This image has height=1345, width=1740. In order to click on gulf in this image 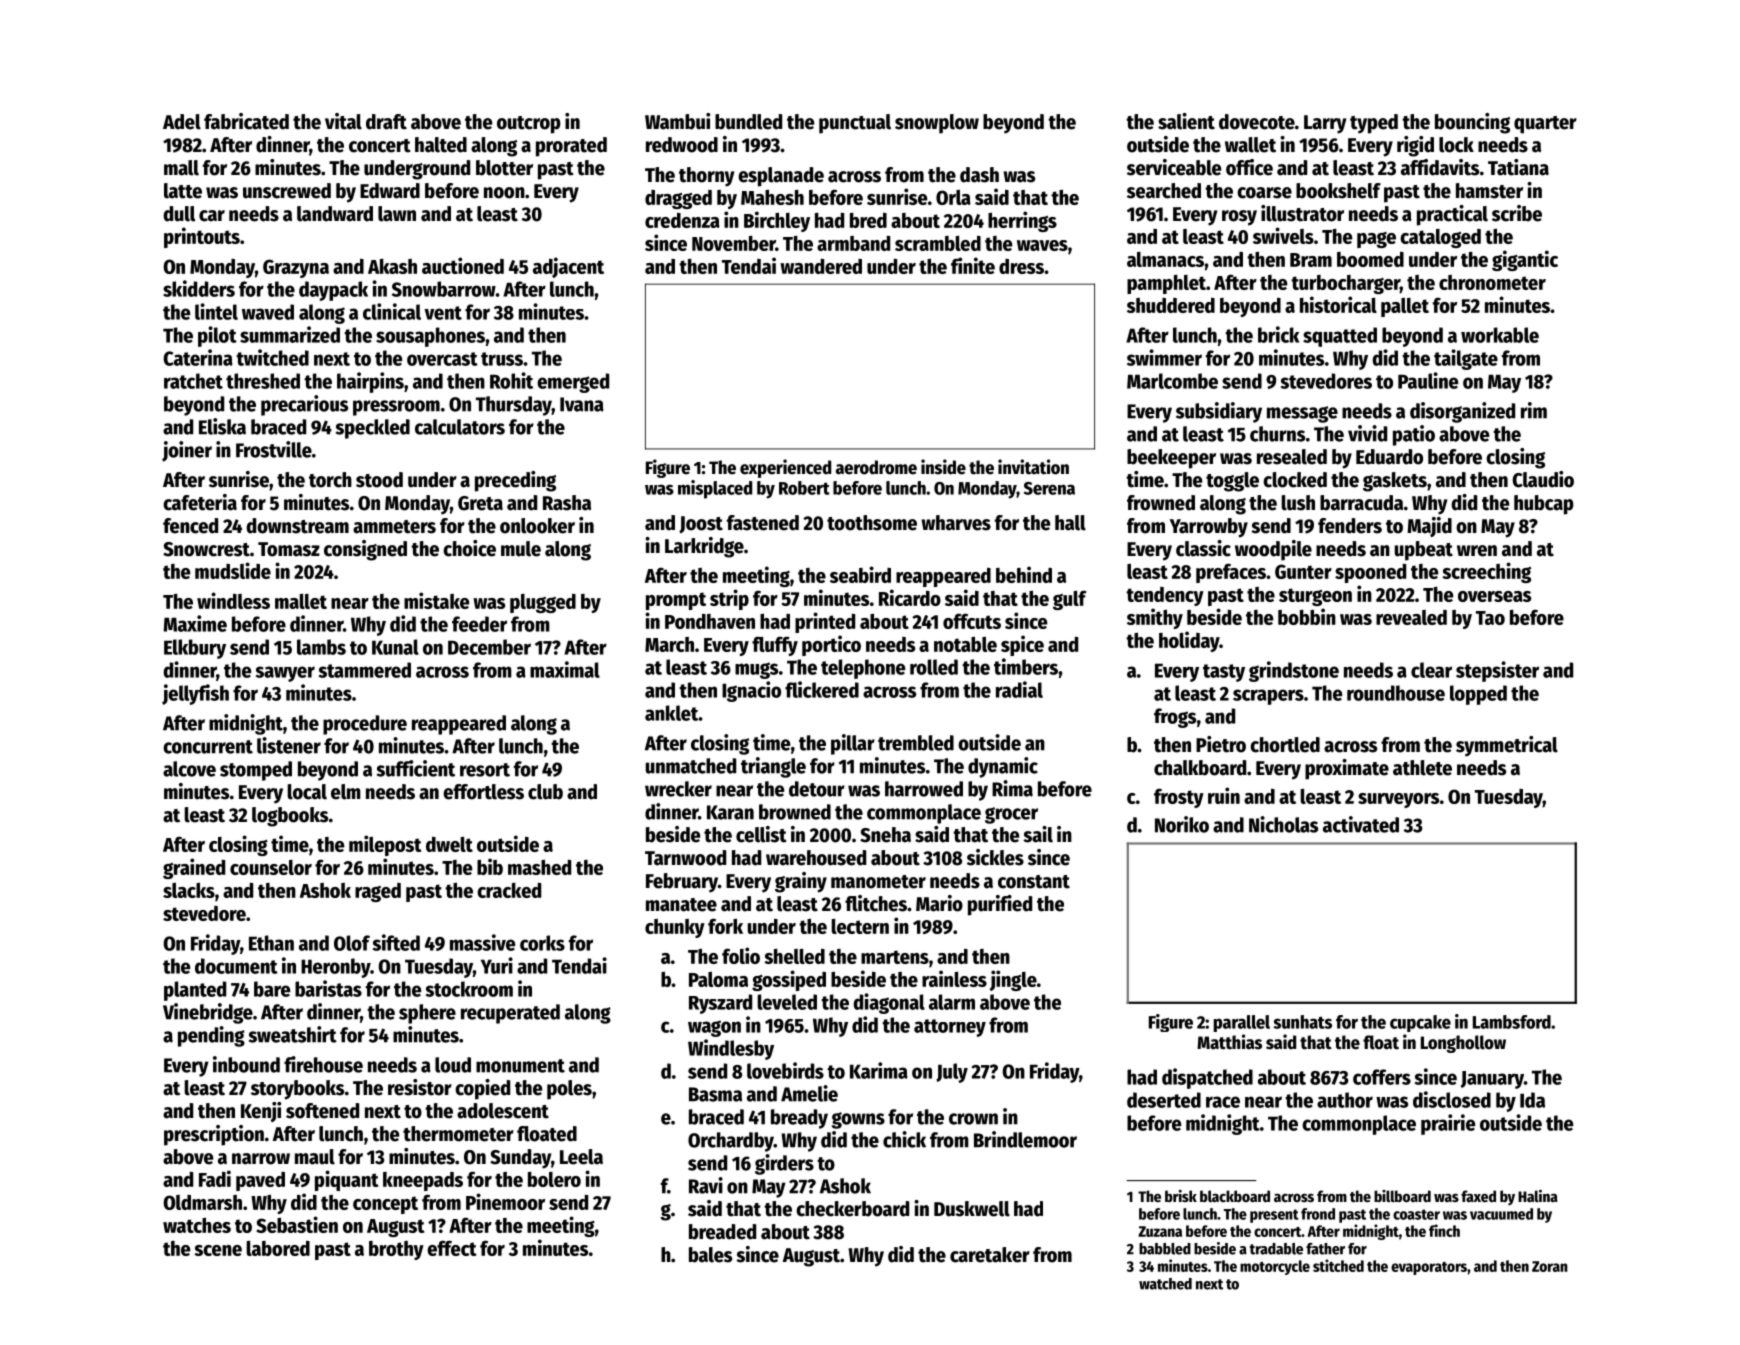, I will do `click(1070, 600)`.
